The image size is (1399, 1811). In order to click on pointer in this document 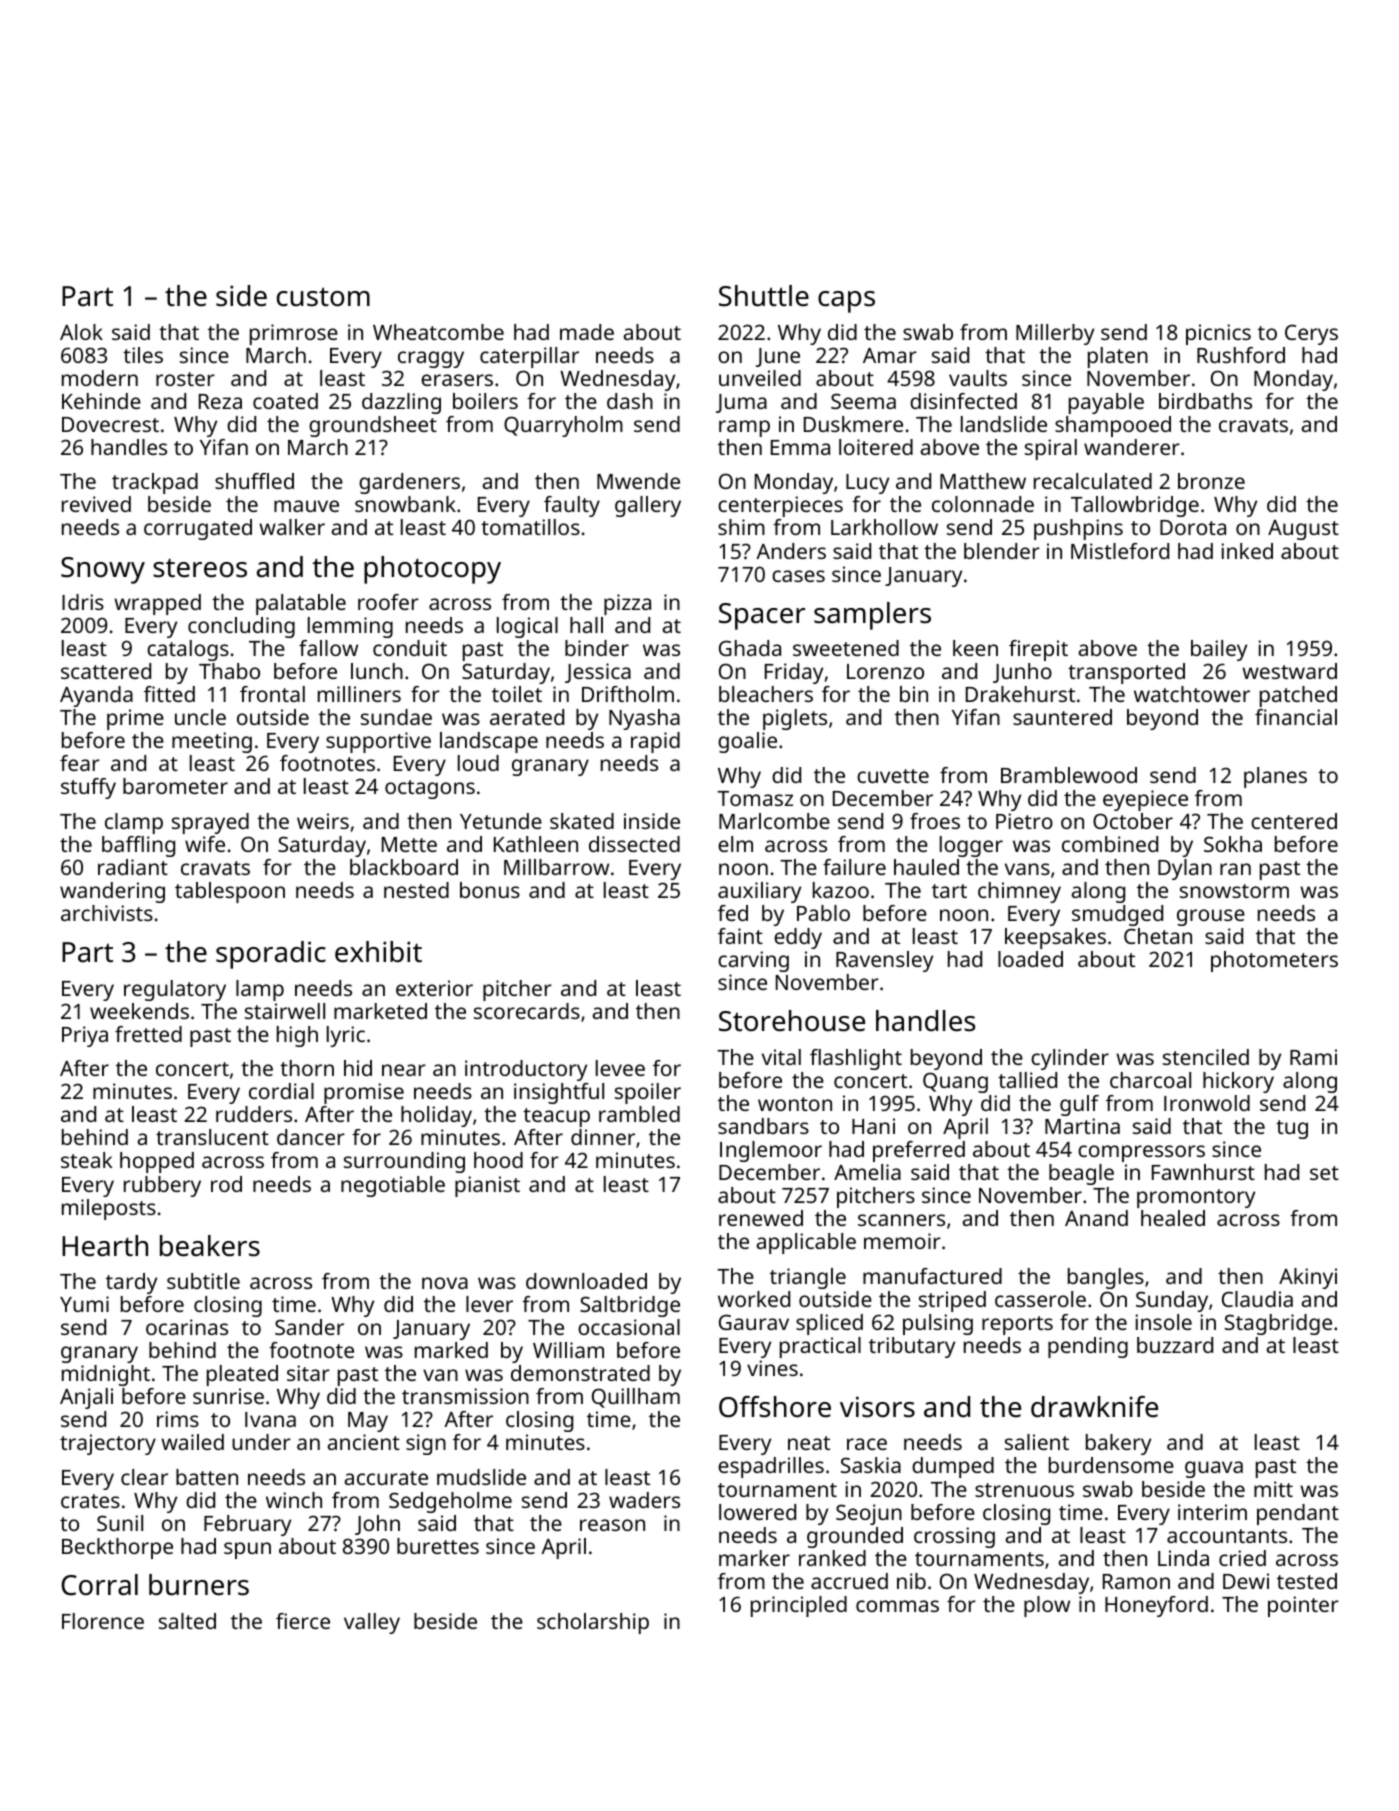, I will do `click(1303, 1606)`.
